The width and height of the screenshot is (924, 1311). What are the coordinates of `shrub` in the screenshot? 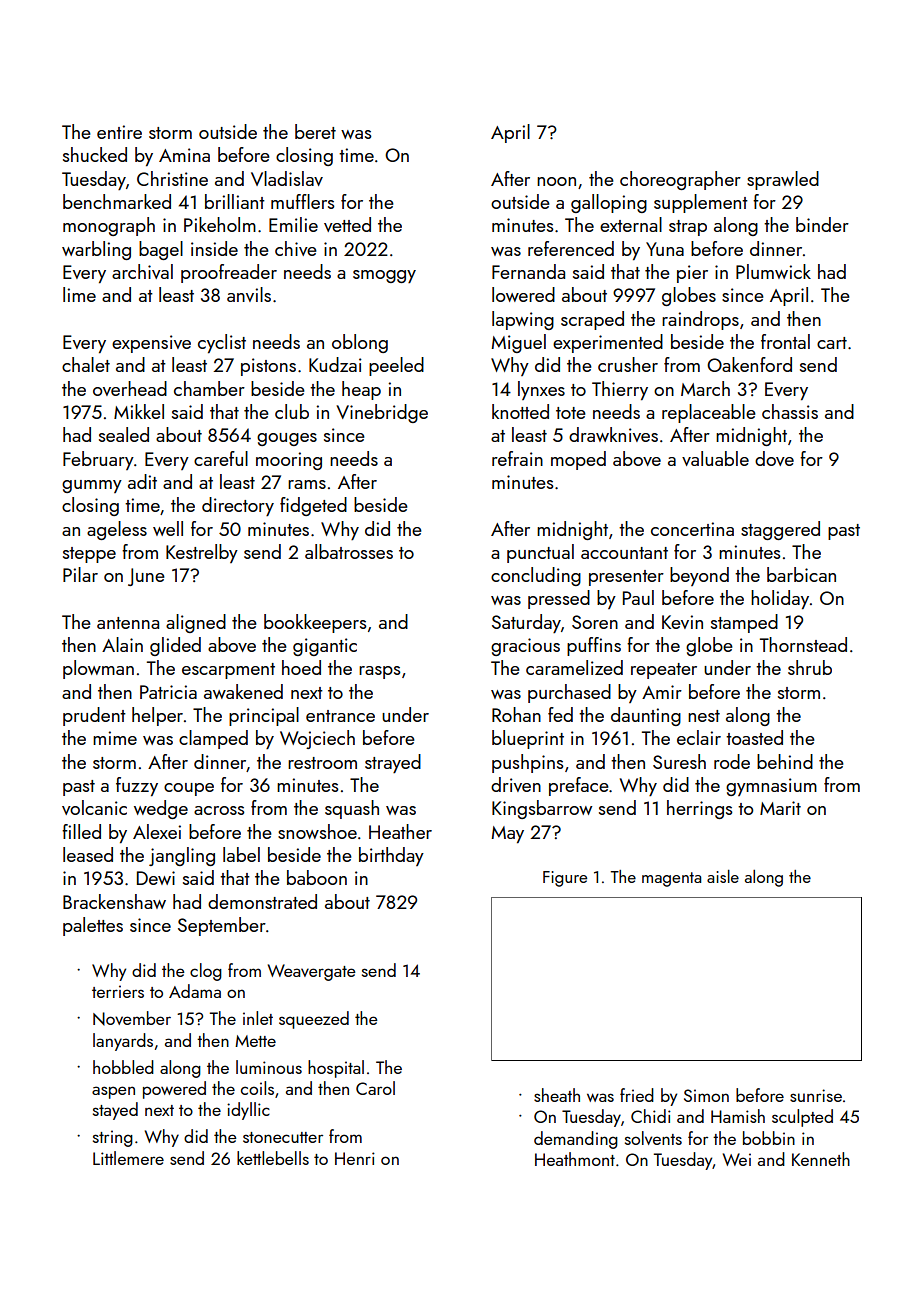 It's located at (810, 667).
